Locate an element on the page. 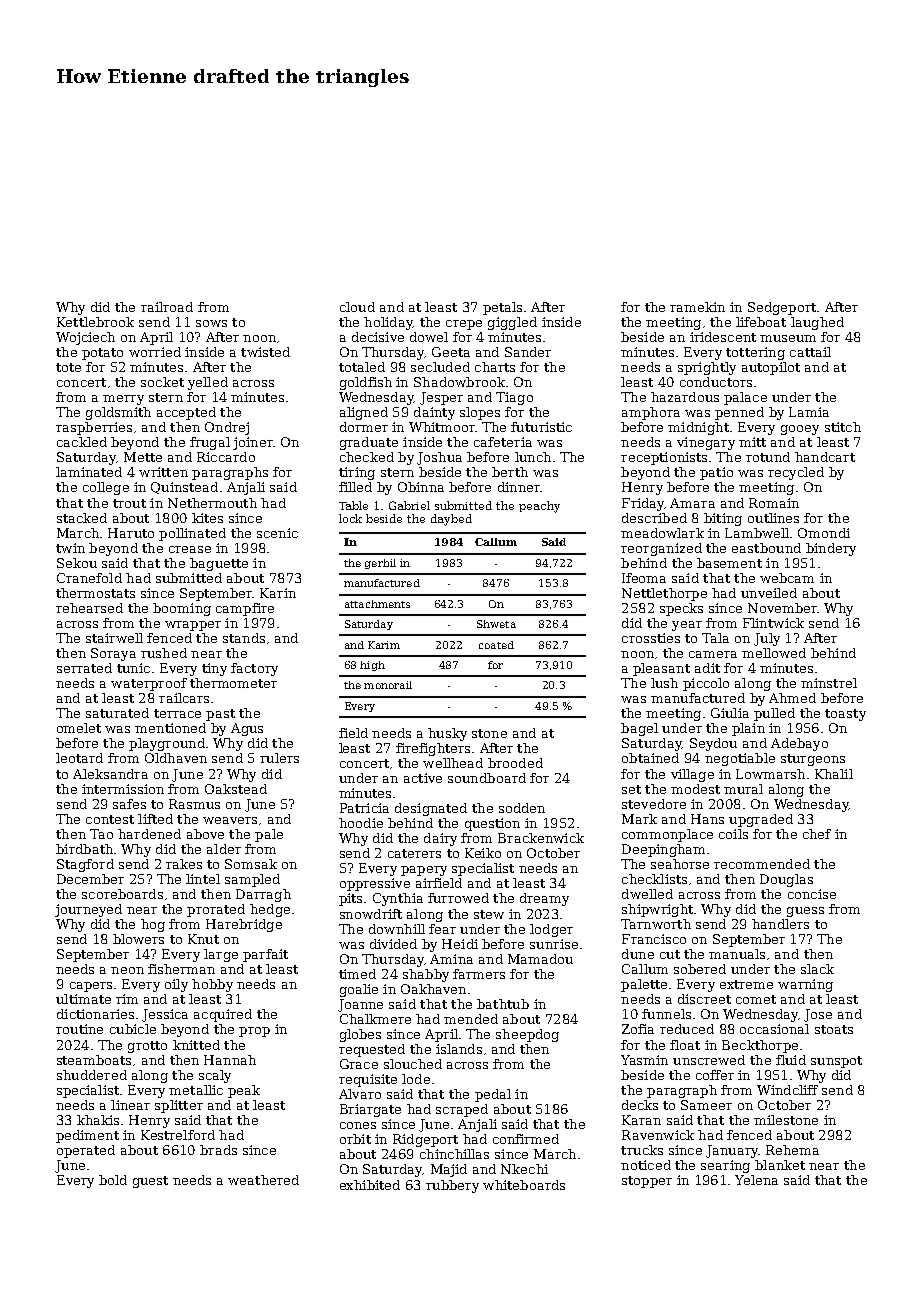  recycled is located at coordinates (796, 473).
